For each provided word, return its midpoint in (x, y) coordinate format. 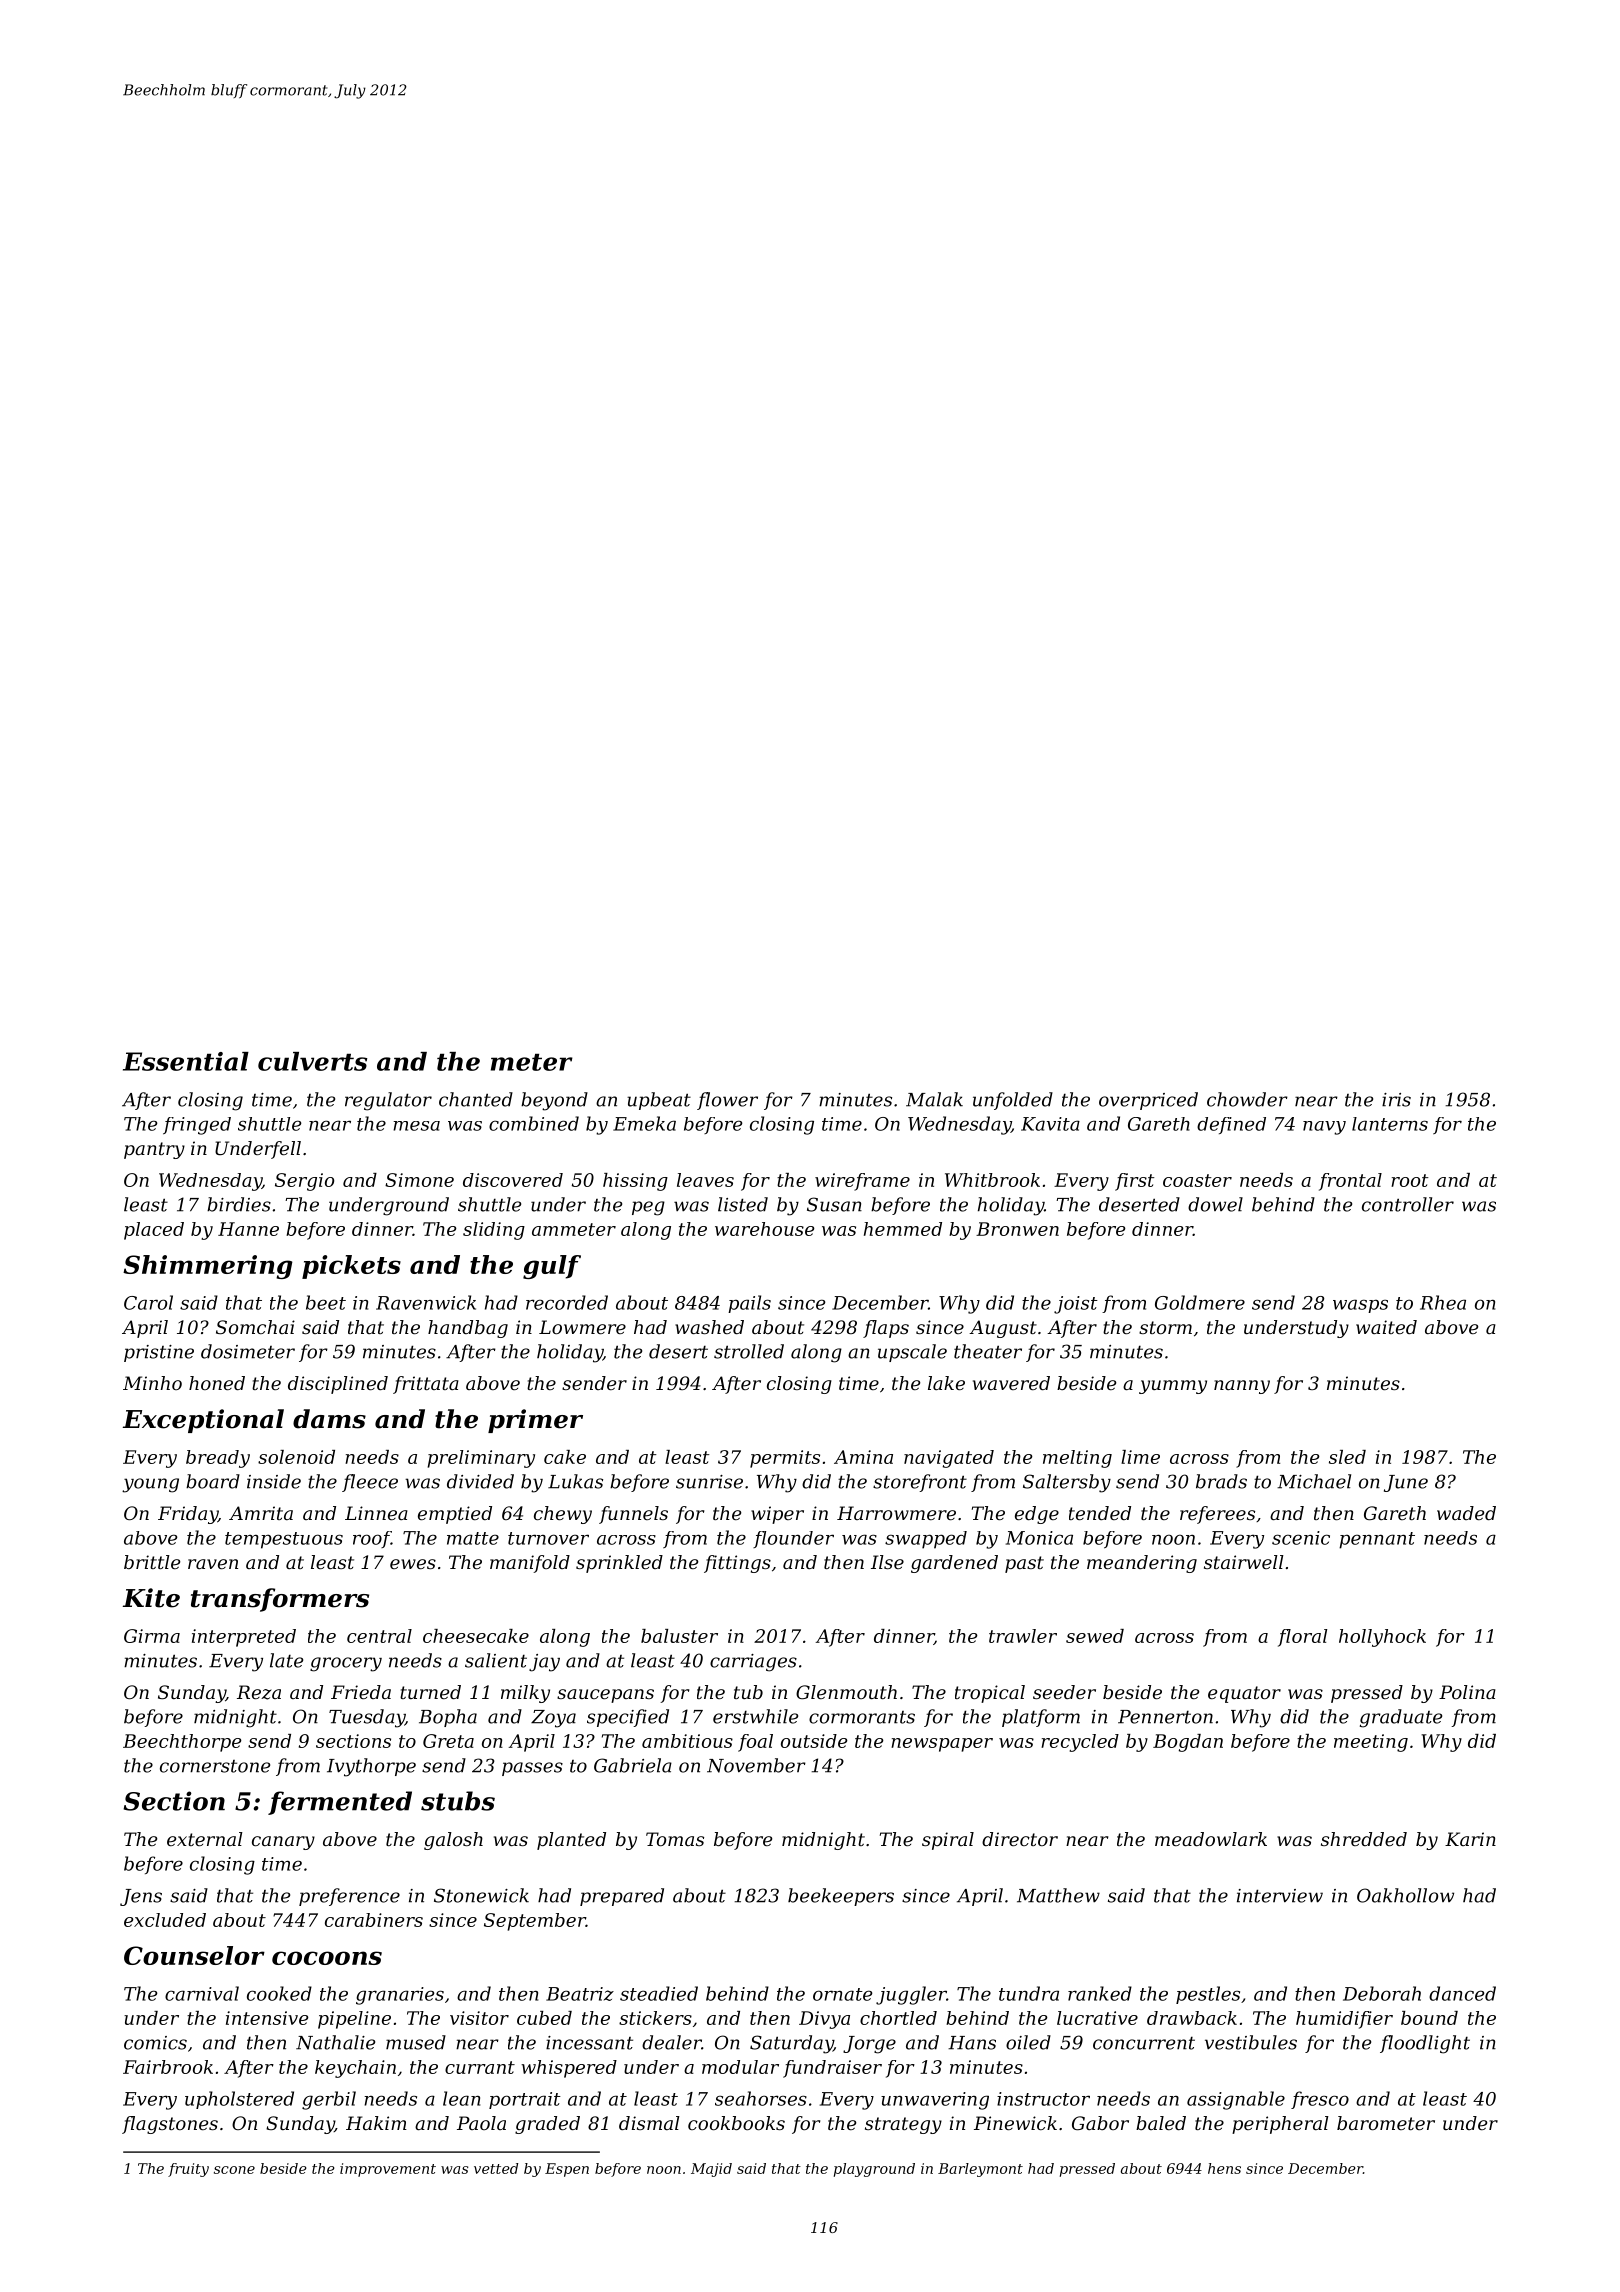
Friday (188, 1515)
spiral (948, 1841)
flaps (886, 1329)
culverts (312, 1061)
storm (1165, 1327)
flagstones (170, 2125)
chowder (1247, 1099)
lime (1140, 1457)
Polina (1467, 1692)
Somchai (255, 1327)
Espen (567, 2170)
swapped (926, 1540)
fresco (1320, 2100)
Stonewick (481, 1895)
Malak (934, 1099)
